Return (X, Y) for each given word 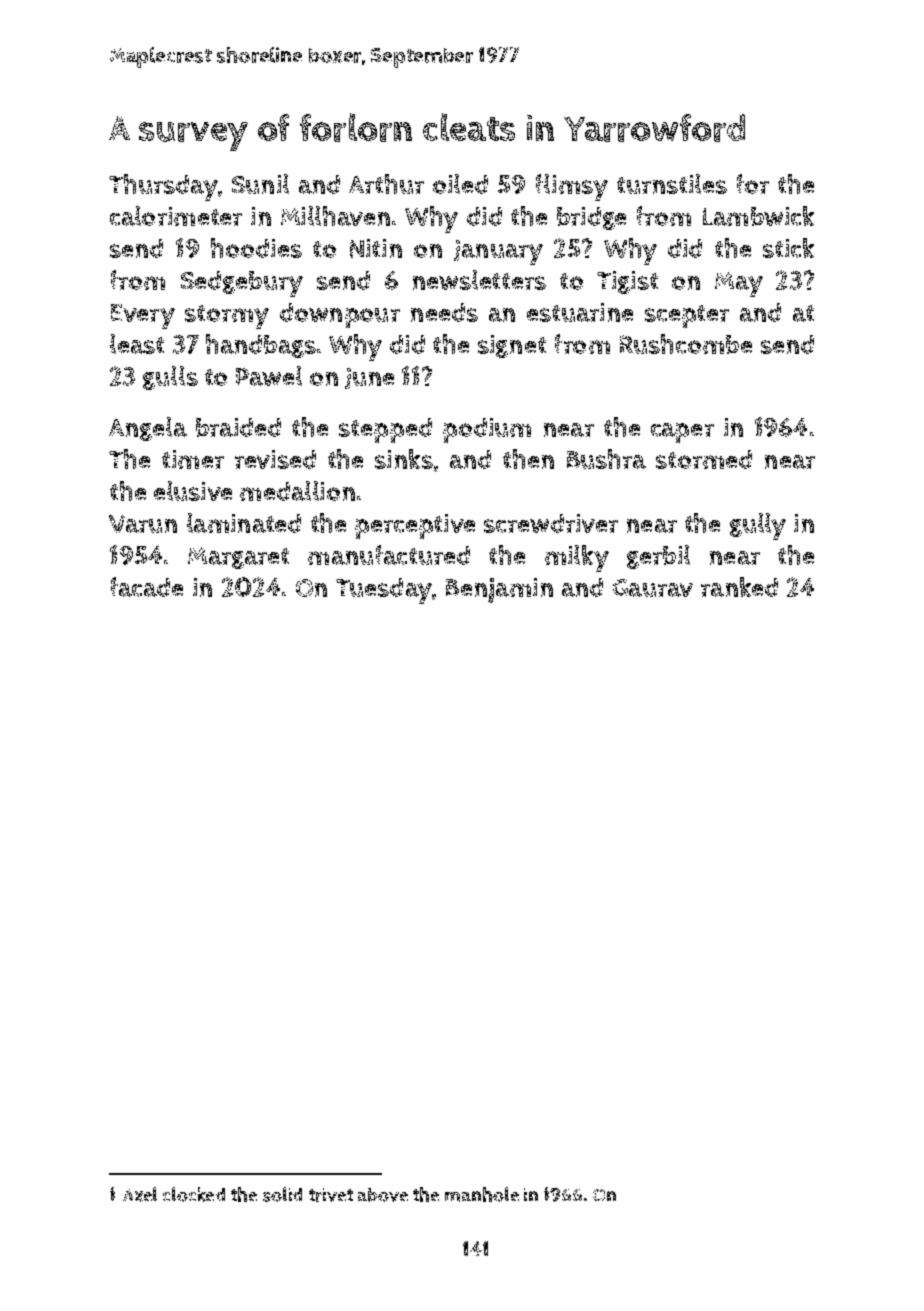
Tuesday (384, 591)
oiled (460, 184)
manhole (482, 1194)
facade (147, 587)
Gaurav (653, 588)
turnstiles (672, 184)
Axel (140, 1194)
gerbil (658, 557)
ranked (739, 587)
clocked (194, 1194)
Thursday (163, 187)
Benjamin (499, 590)
